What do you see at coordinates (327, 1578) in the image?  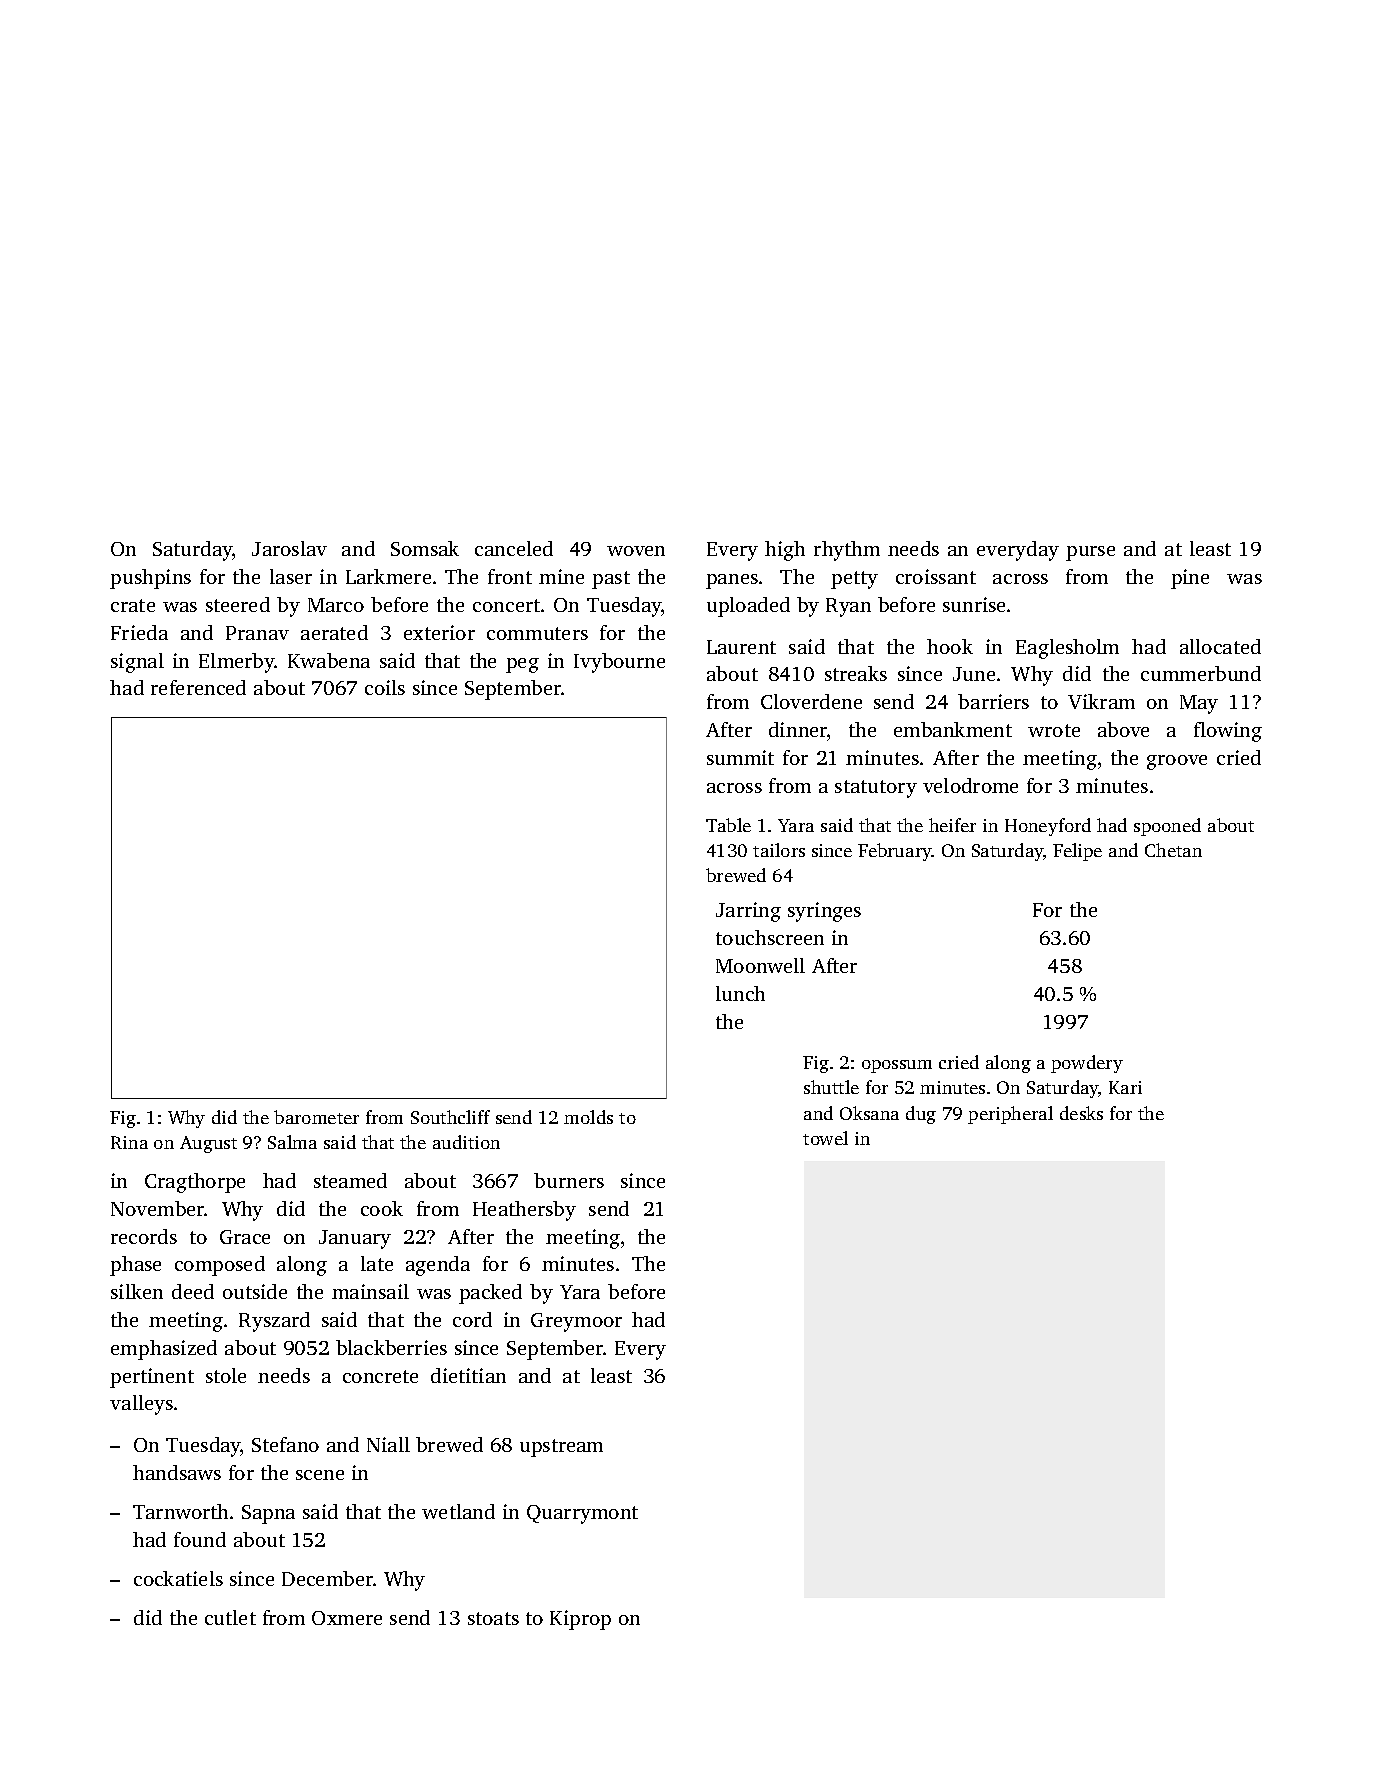 I see `December` at bounding box center [327, 1578].
